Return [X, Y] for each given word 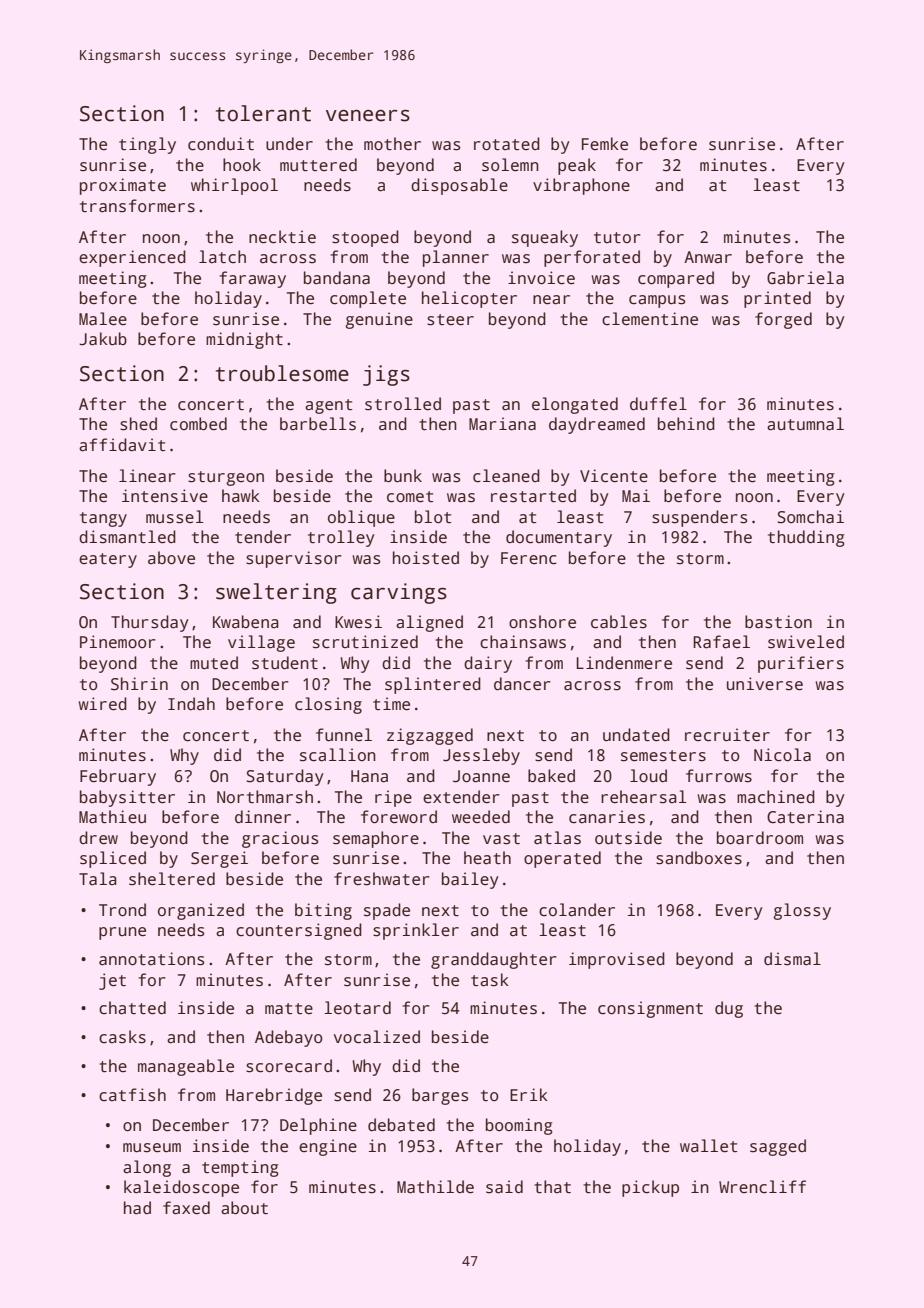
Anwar [708, 257]
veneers [368, 116]
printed [777, 299]
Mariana [502, 424]
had [137, 1208]
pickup [650, 1188]
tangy [103, 519]
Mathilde [435, 1187]
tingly [147, 145]
